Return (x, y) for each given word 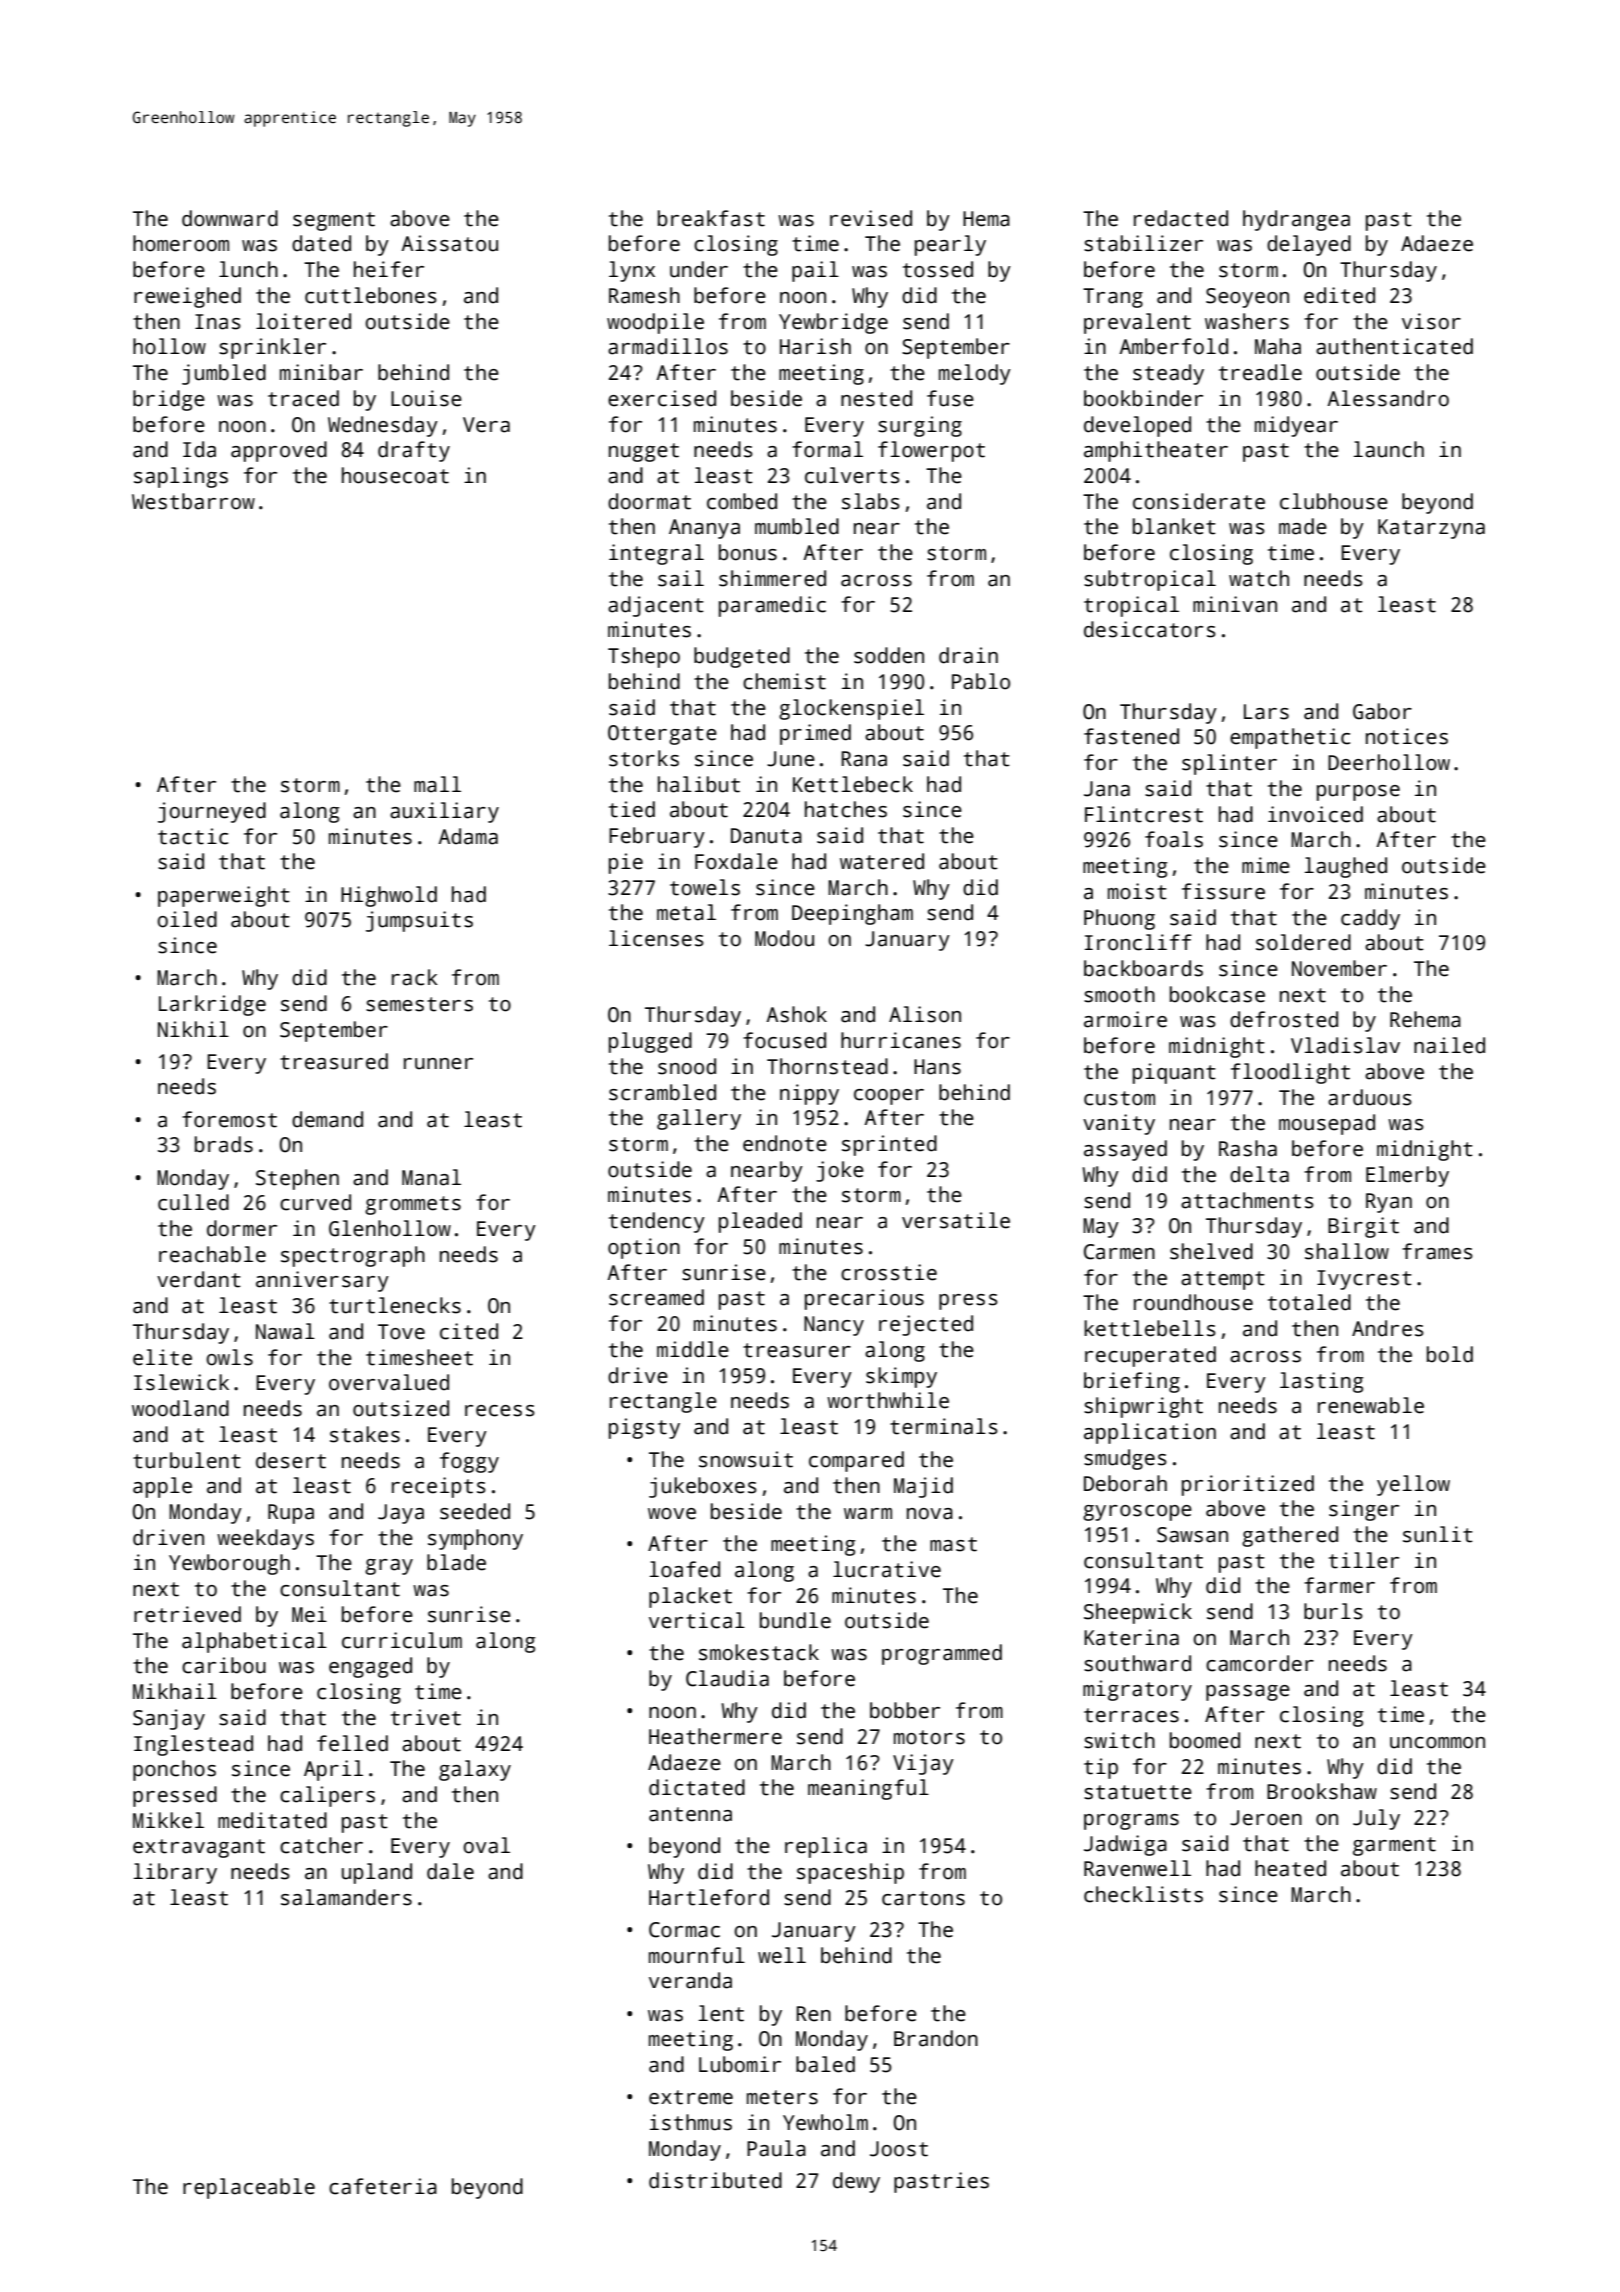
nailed (1449, 1045)
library (175, 1873)
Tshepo (644, 657)
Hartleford (709, 1897)
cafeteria (383, 2186)
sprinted (889, 1145)
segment (334, 221)
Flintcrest (1144, 814)
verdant (199, 1279)
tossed (938, 269)
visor (1431, 321)
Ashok (796, 1014)
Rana (864, 759)
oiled (187, 919)
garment (1394, 1846)
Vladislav (1345, 1045)
